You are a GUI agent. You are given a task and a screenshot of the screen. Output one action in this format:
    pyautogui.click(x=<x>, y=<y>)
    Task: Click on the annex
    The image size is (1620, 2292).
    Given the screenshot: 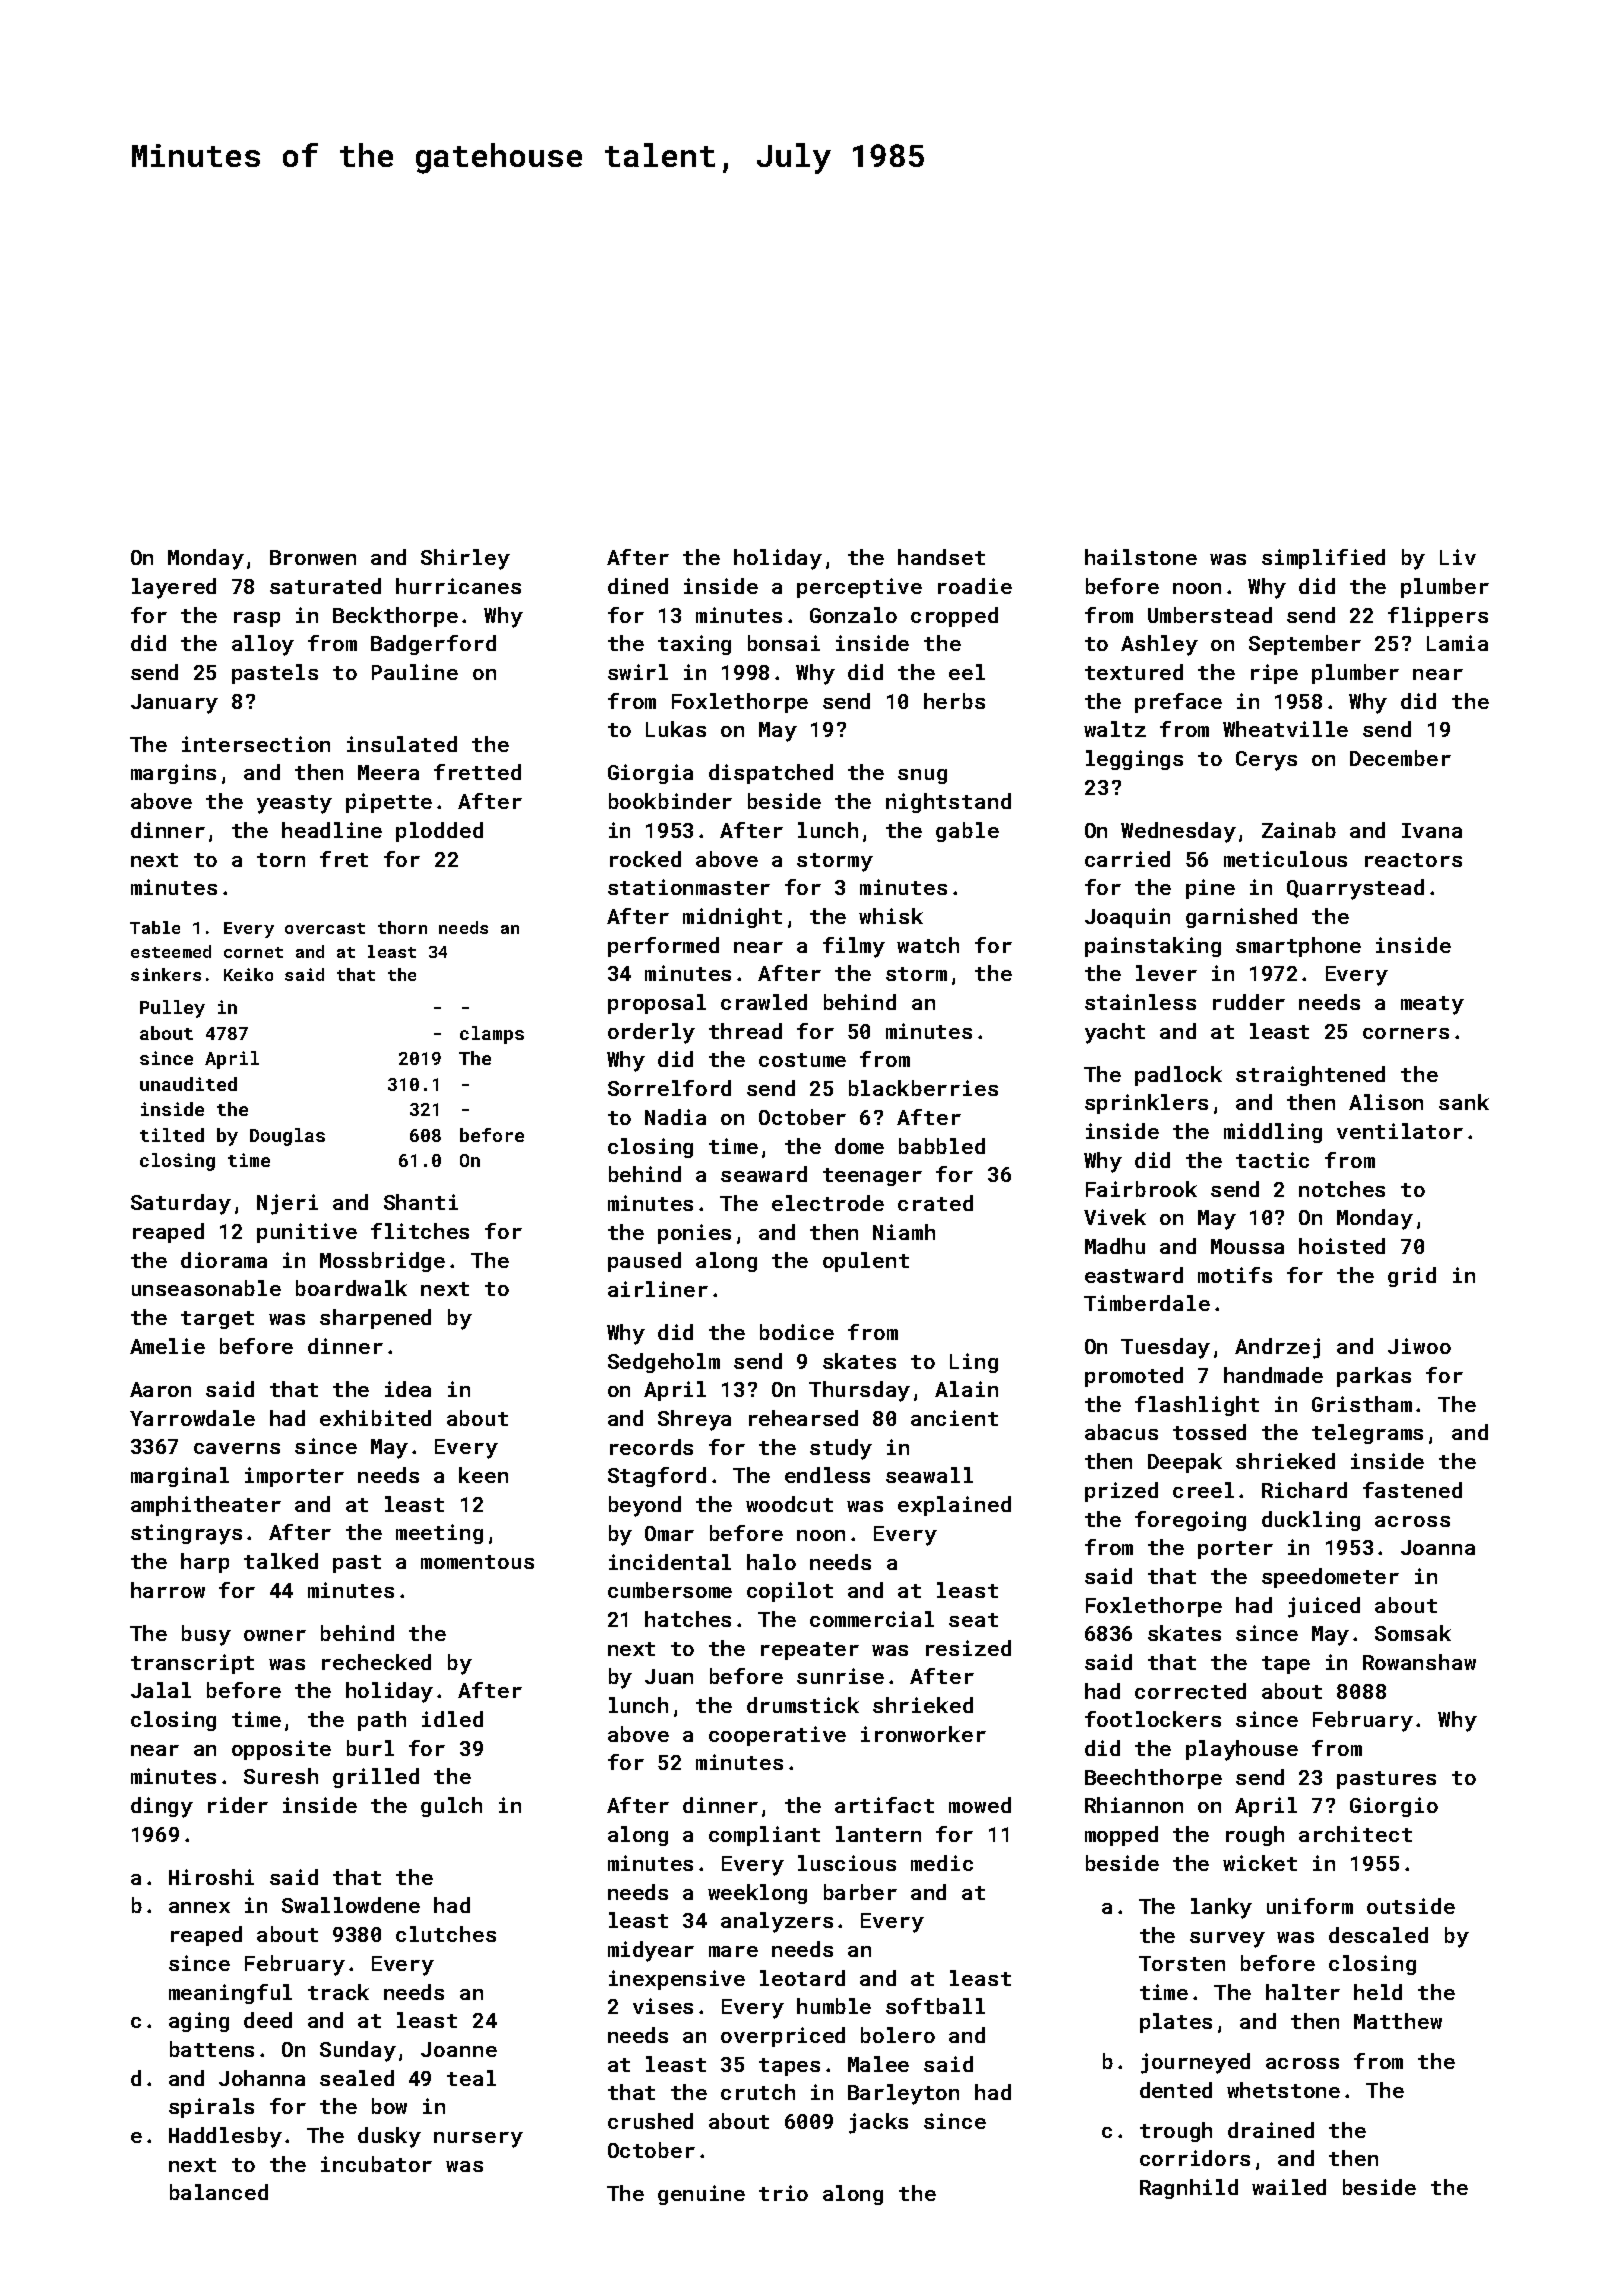 What is the action you would take?
    pyautogui.click(x=199, y=1907)
